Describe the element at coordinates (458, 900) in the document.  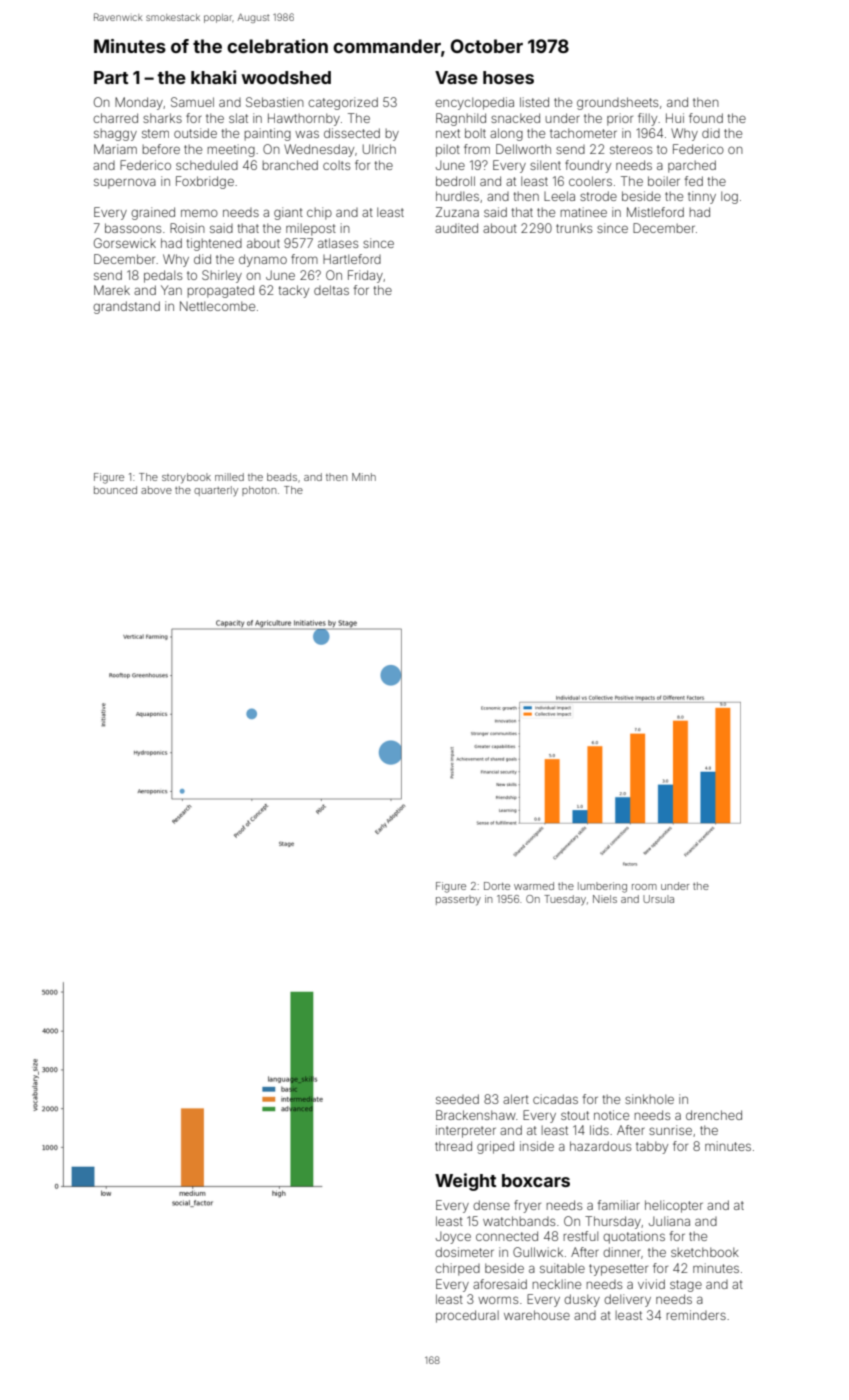
I see `passerby` at that location.
